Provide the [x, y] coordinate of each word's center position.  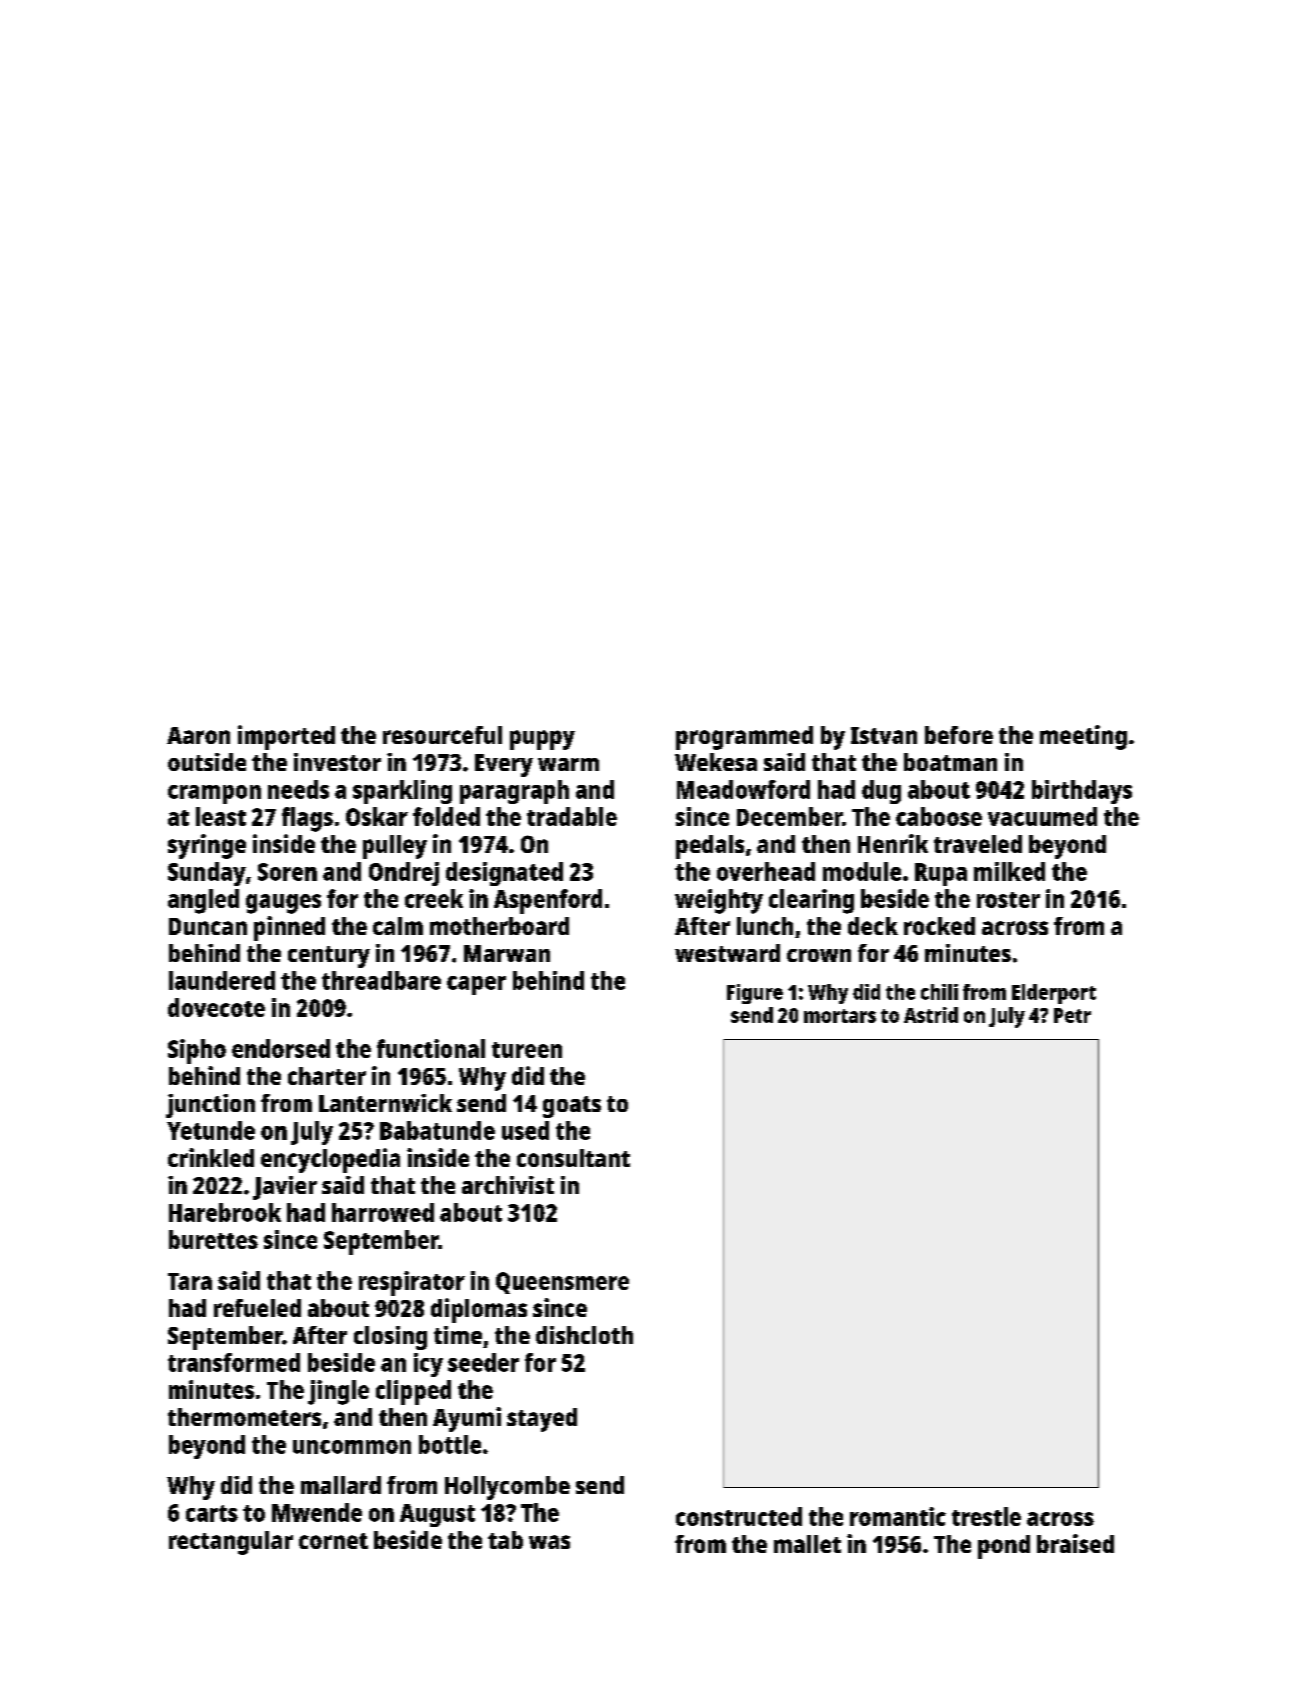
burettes [213, 1239]
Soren [287, 872]
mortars [840, 1016]
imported [286, 737]
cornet [333, 1541]
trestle [986, 1516]
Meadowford [743, 789]
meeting [1083, 737]
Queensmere [562, 1283]
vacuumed [1042, 816]
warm [568, 764]
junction [210, 1106]
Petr [1072, 1015]
